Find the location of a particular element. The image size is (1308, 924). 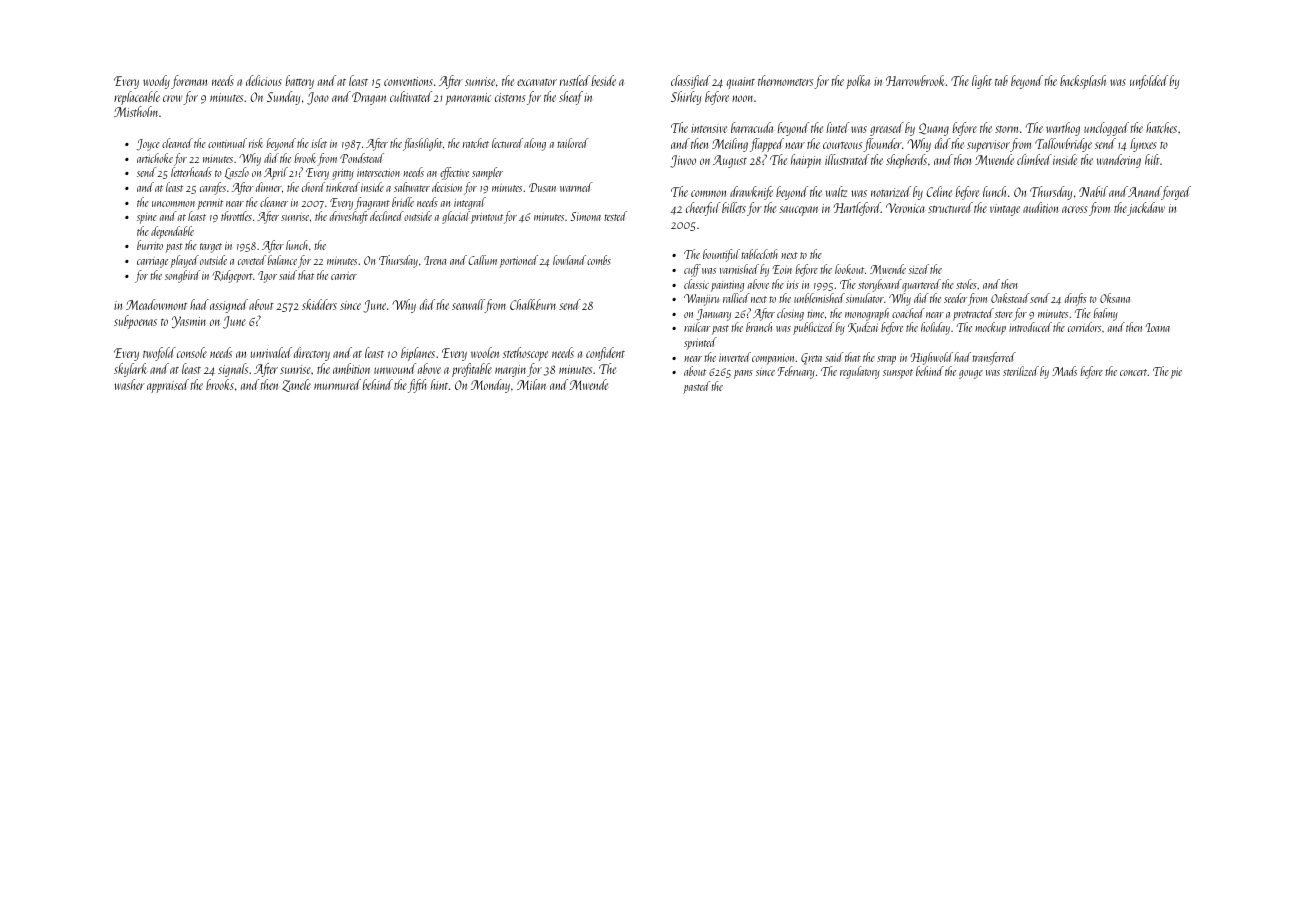

Meadowmont is located at coordinates (156, 304).
